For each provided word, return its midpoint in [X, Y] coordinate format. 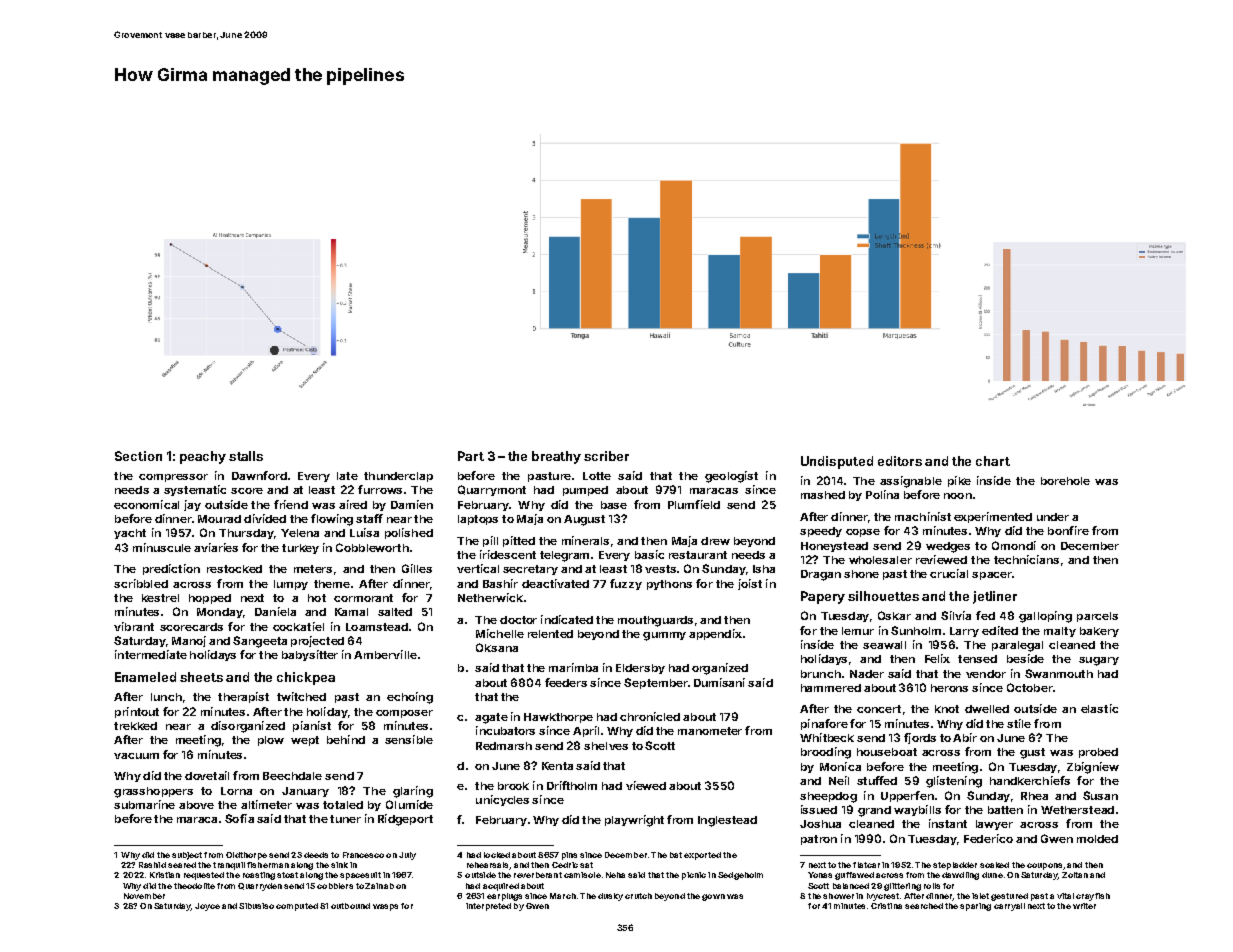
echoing [410, 698]
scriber [606, 456]
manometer [710, 731]
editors [900, 461]
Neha [615, 875]
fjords [920, 738]
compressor [173, 478]
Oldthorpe [246, 856]
